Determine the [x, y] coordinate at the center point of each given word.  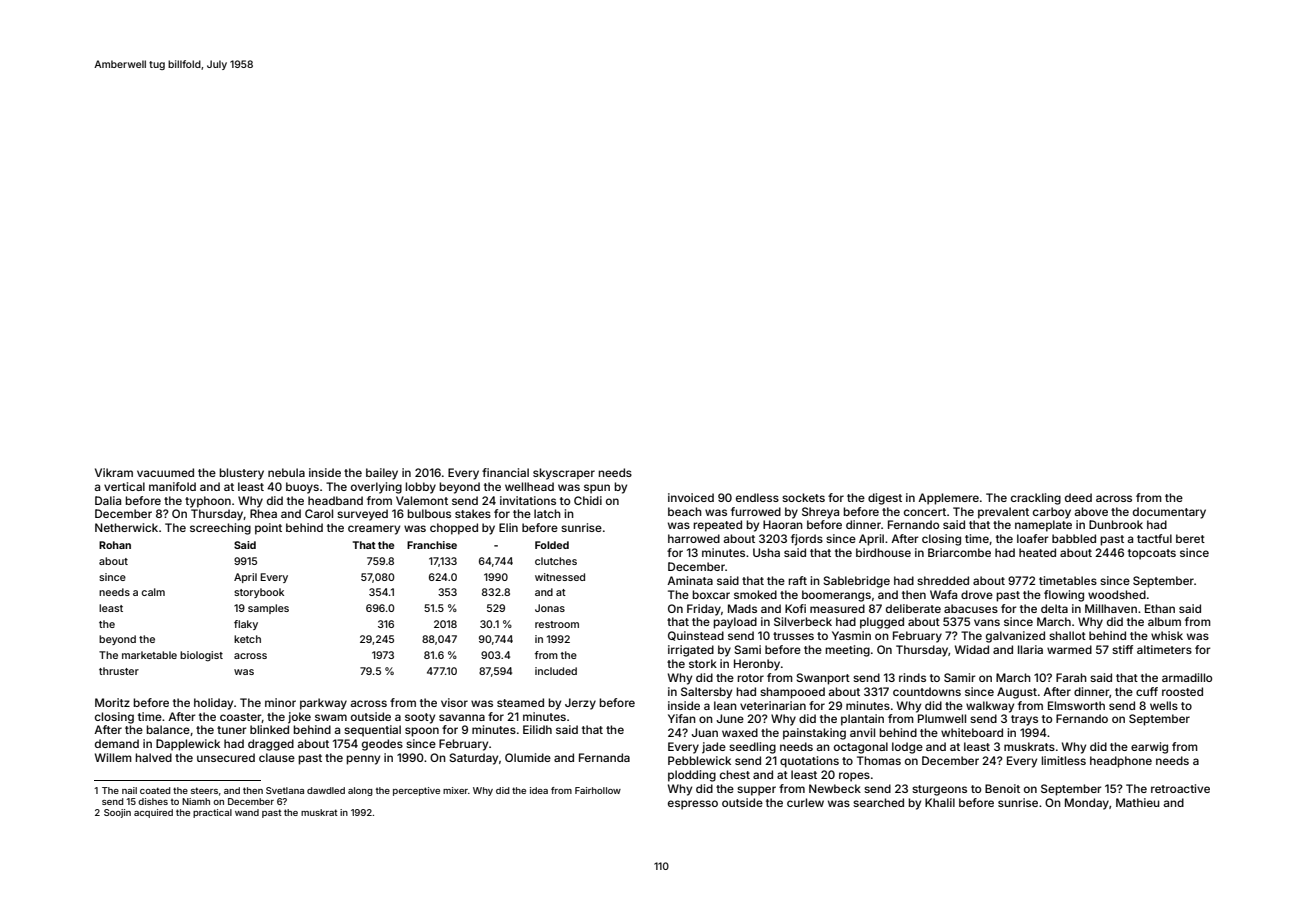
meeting [847, 651]
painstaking [814, 734]
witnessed [560, 577]
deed [1078, 497]
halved [153, 757]
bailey [382, 474]
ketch [247, 639]
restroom [557, 624]
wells [1164, 705]
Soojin [117, 813]
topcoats [1152, 554]
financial [505, 472]
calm [153, 592]
